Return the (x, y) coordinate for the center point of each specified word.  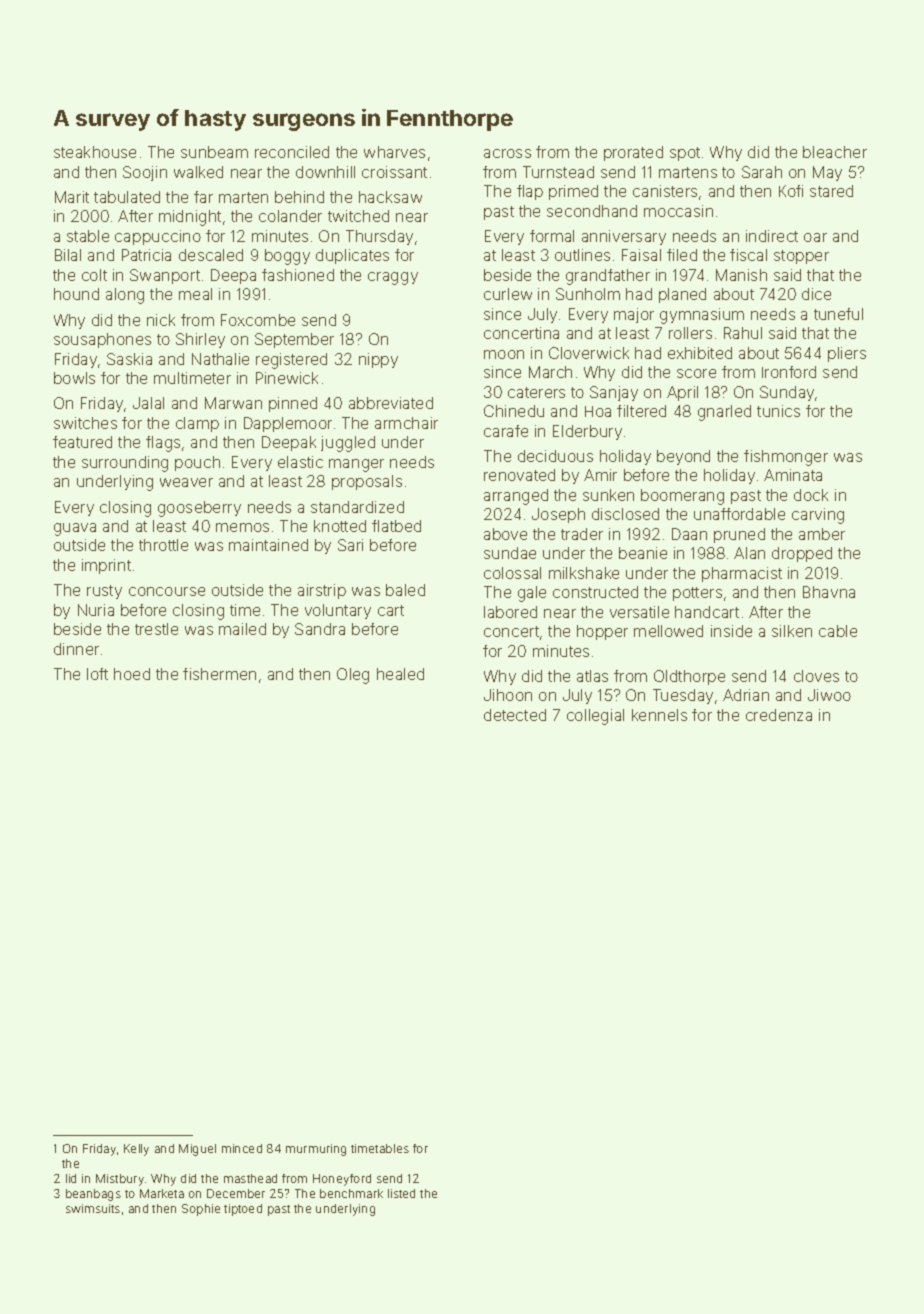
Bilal (68, 255)
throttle (163, 545)
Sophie (201, 1210)
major (634, 315)
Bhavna (829, 592)
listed (401, 1193)
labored (510, 612)
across (507, 153)
